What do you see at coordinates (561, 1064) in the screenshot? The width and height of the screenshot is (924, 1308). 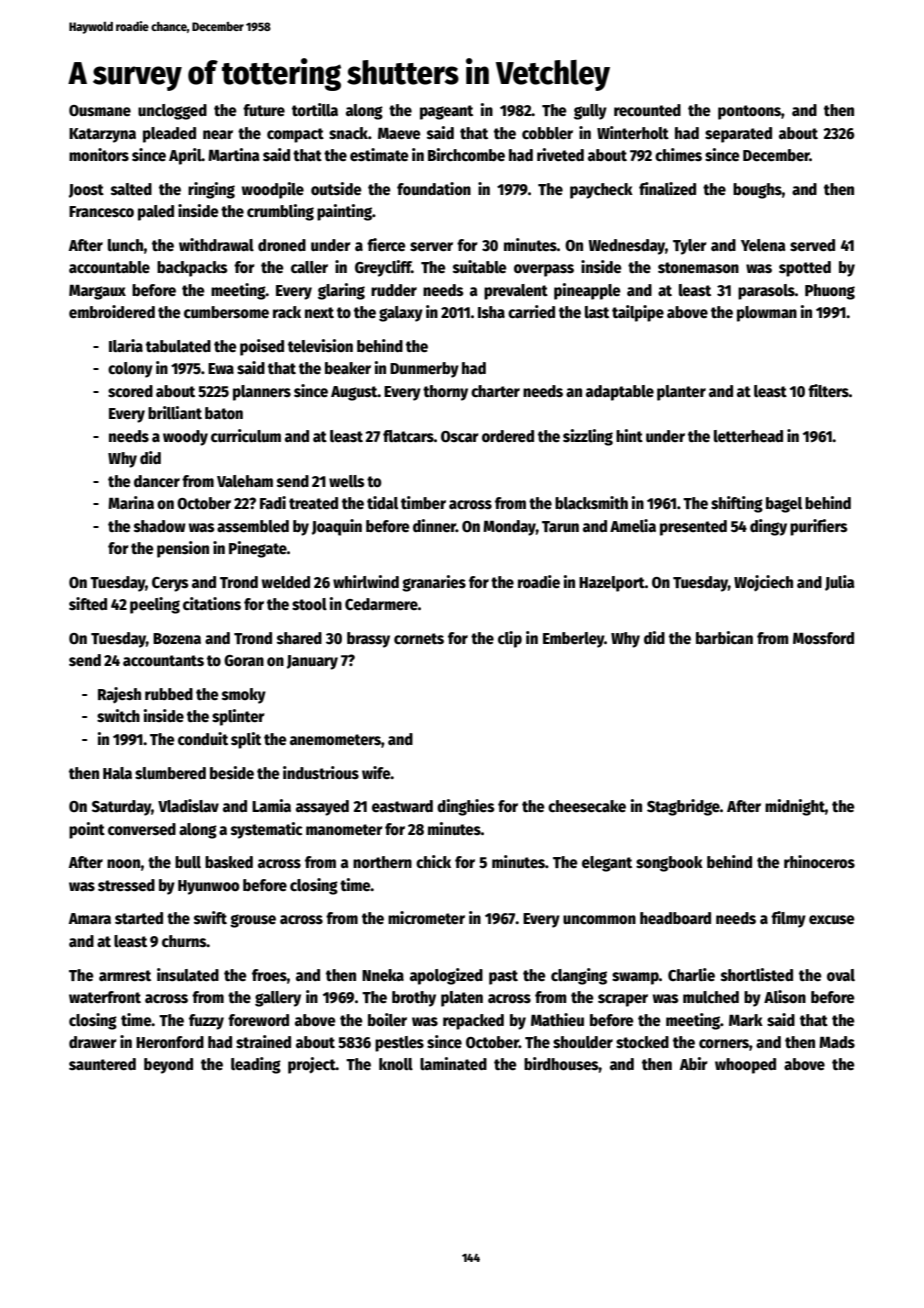 I see `birdhouses` at bounding box center [561, 1064].
